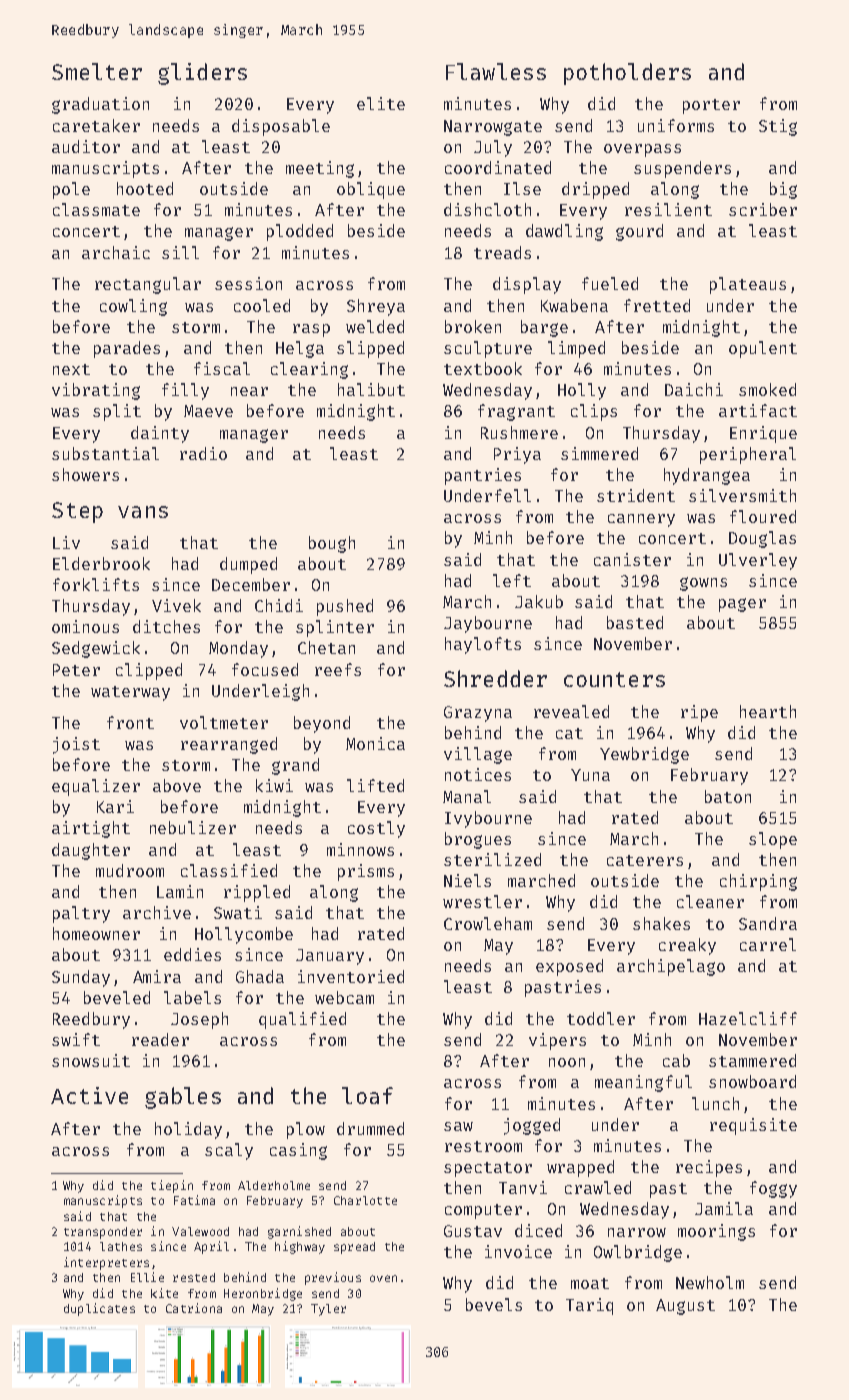 This screenshot has width=849, height=1400. I want to click on paltry, so click(81, 914).
